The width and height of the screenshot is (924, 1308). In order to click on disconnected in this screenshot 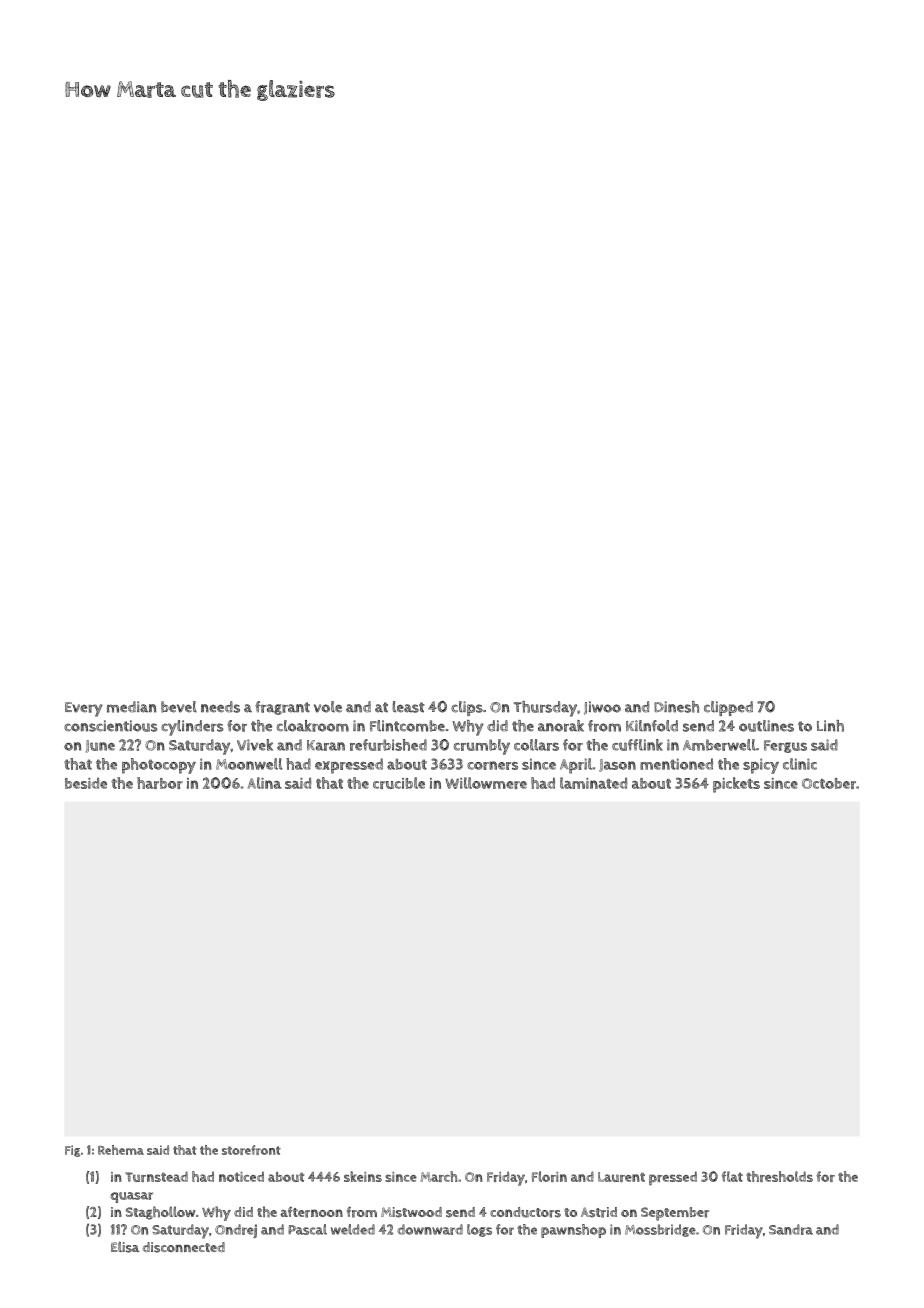, I will do `click(183, 1247)`.
